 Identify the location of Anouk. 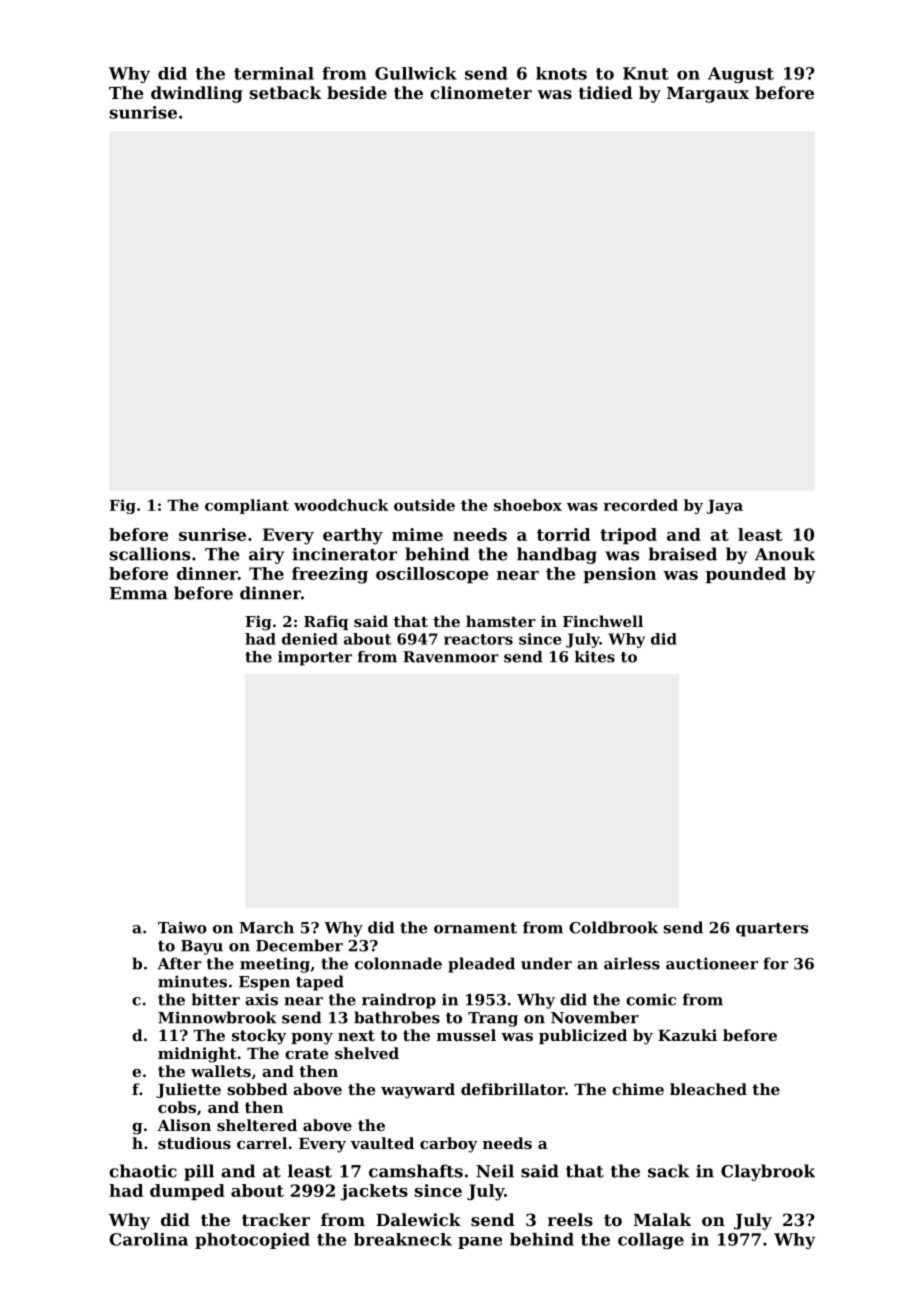
(785, 554).
